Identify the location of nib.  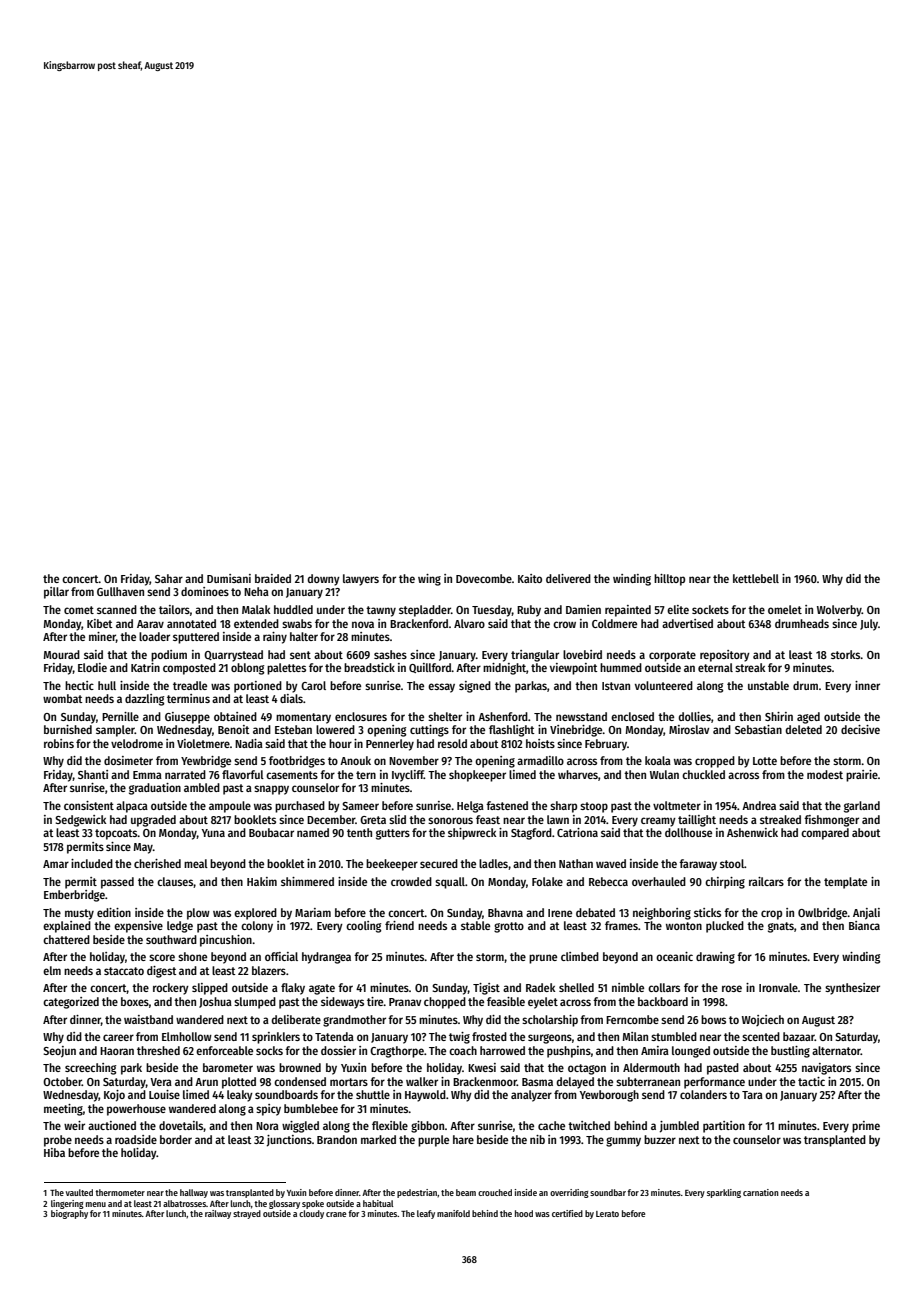
(537, 1139).
